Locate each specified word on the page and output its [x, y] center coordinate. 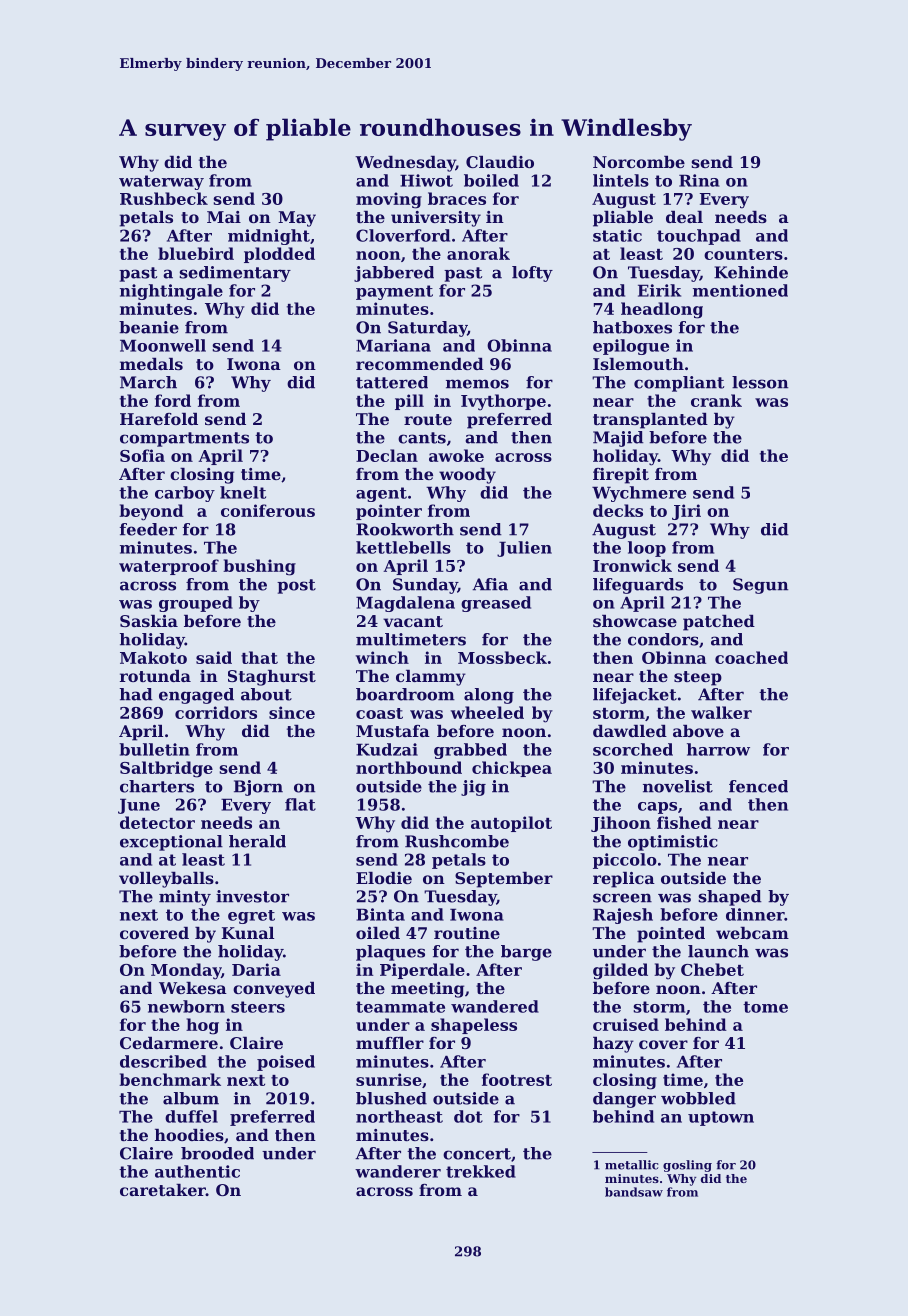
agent [381, 494]
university [436, 219]
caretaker [163, 1190]
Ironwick [632, 565]
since [292, 712]
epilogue [631, 347]
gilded [620, 971]
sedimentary [235, 274]
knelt [243, 492]
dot [468, 1116]
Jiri [686, 512]
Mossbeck [502, 657]
